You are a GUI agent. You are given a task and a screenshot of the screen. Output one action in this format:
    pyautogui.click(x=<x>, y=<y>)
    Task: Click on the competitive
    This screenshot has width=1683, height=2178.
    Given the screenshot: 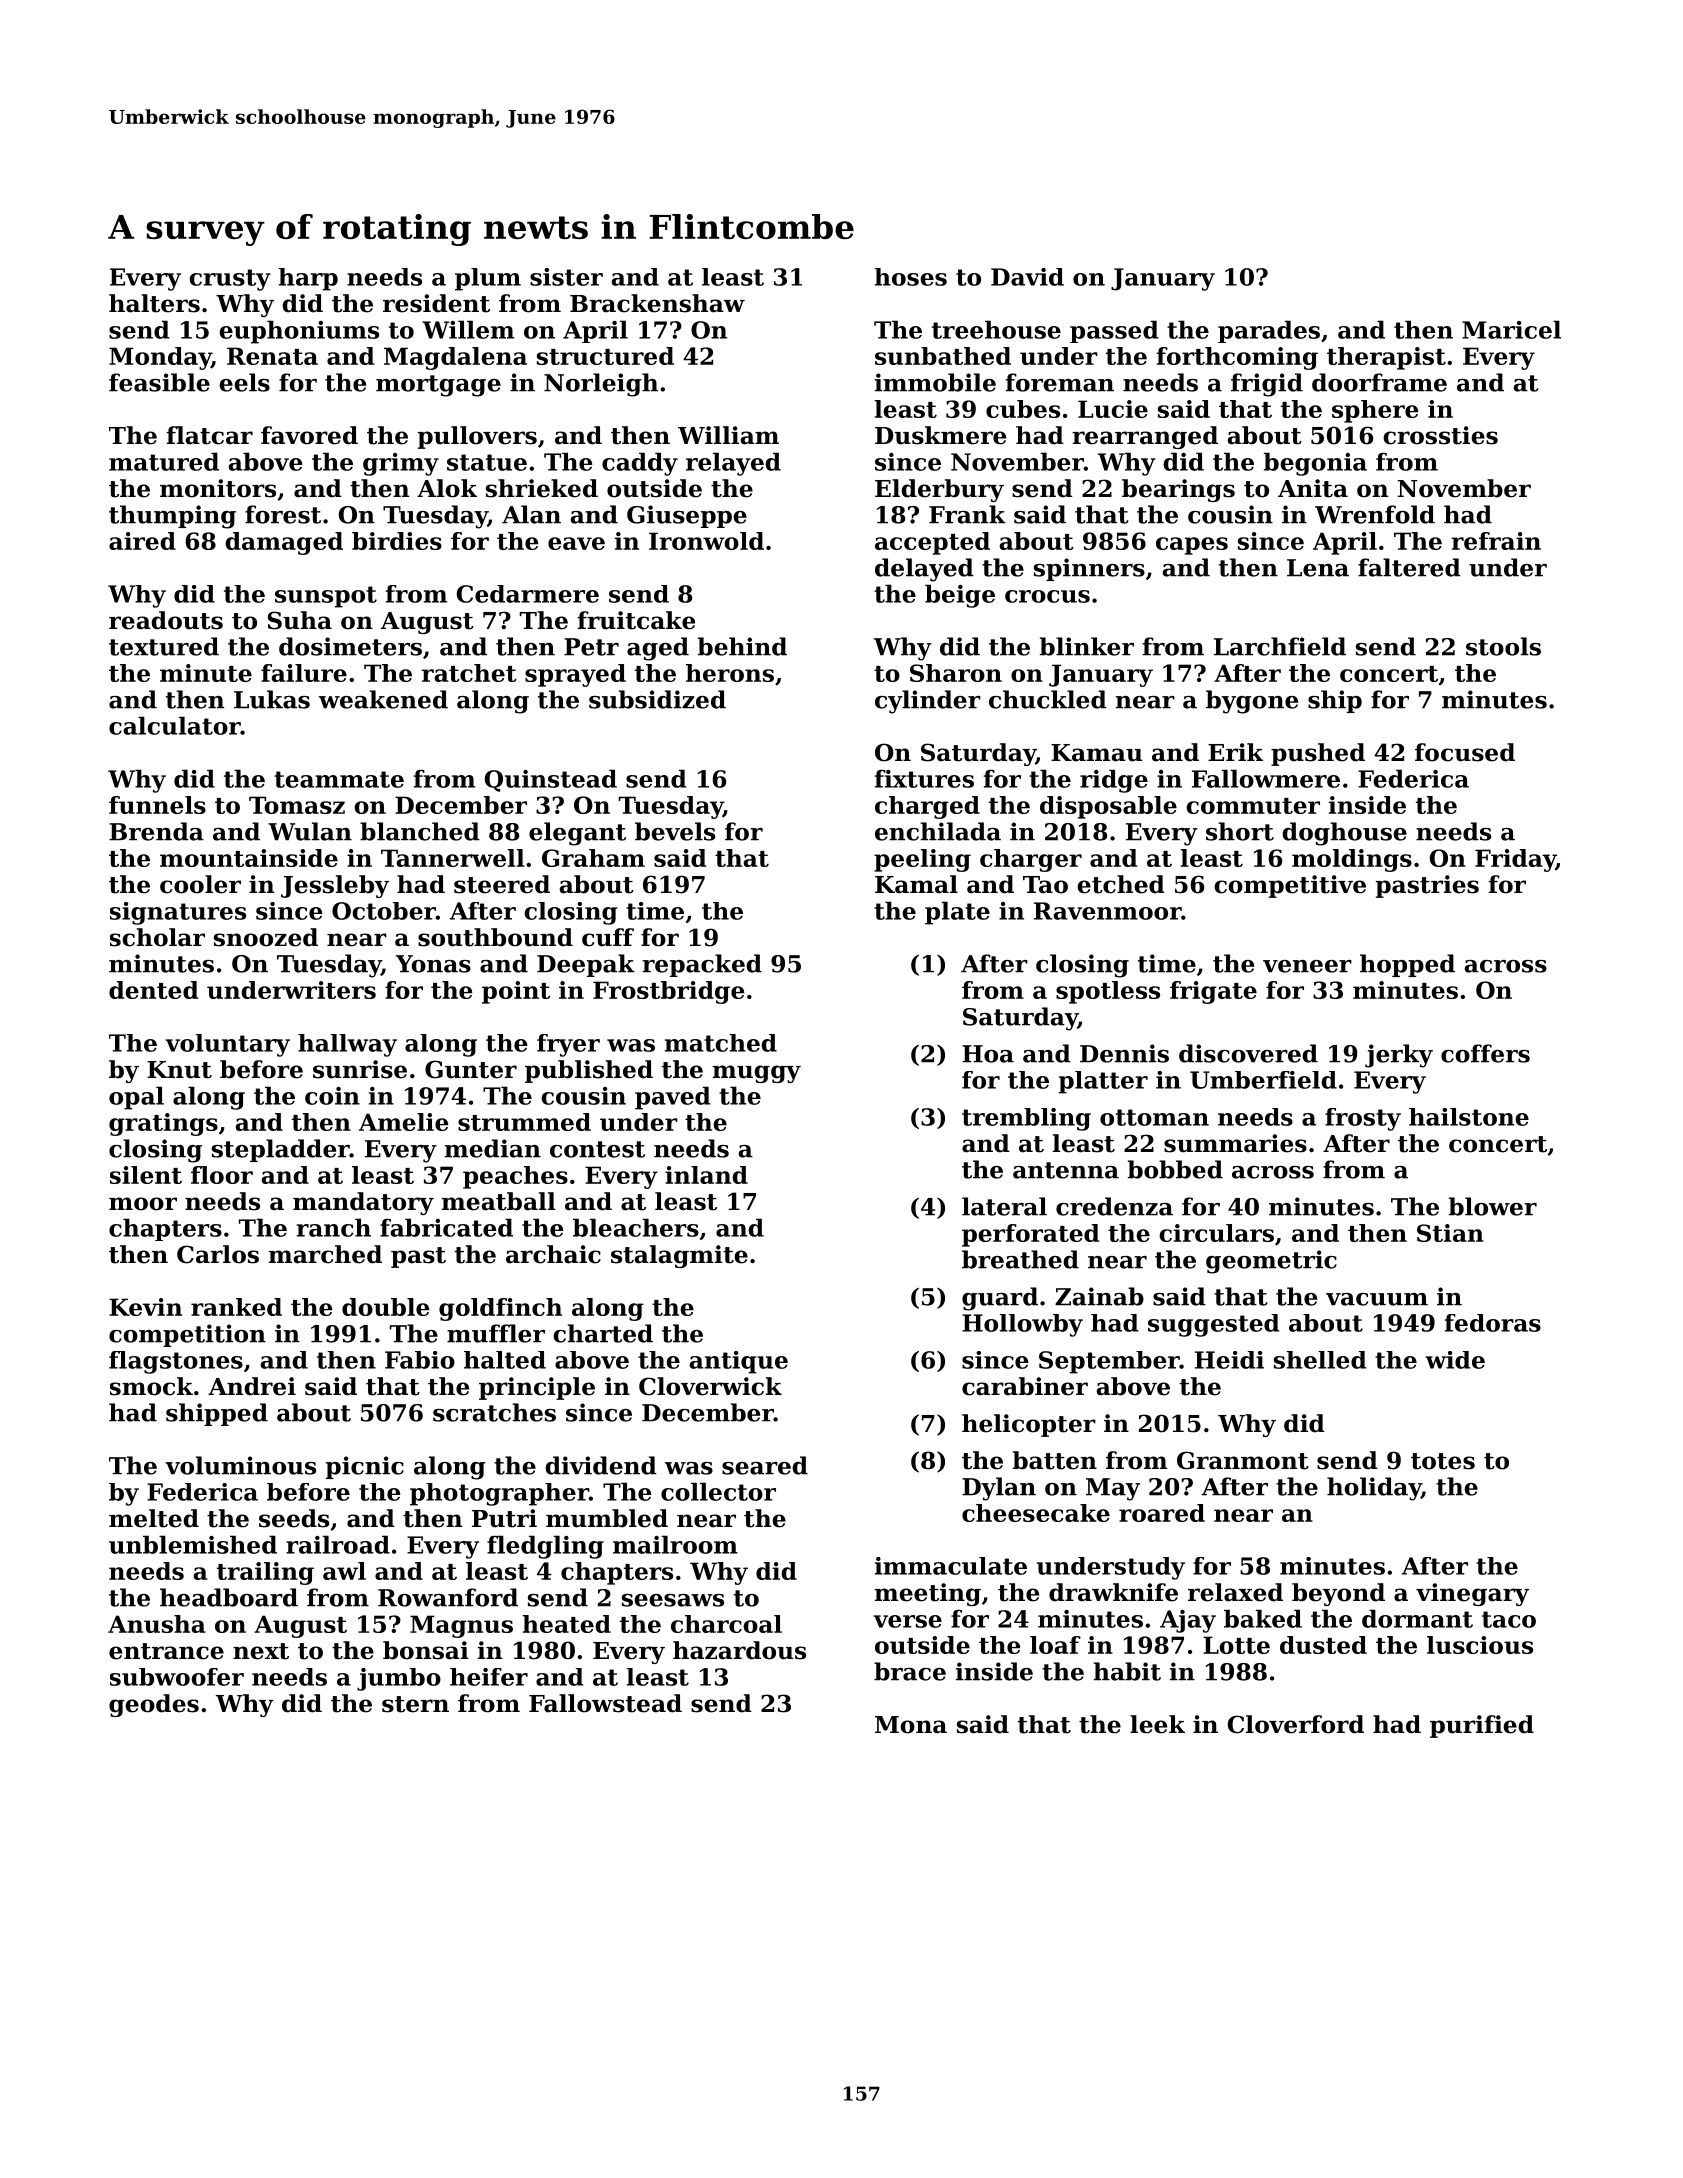 What is the action you would take?
    pyautogui.click(x=1290, y=886)
